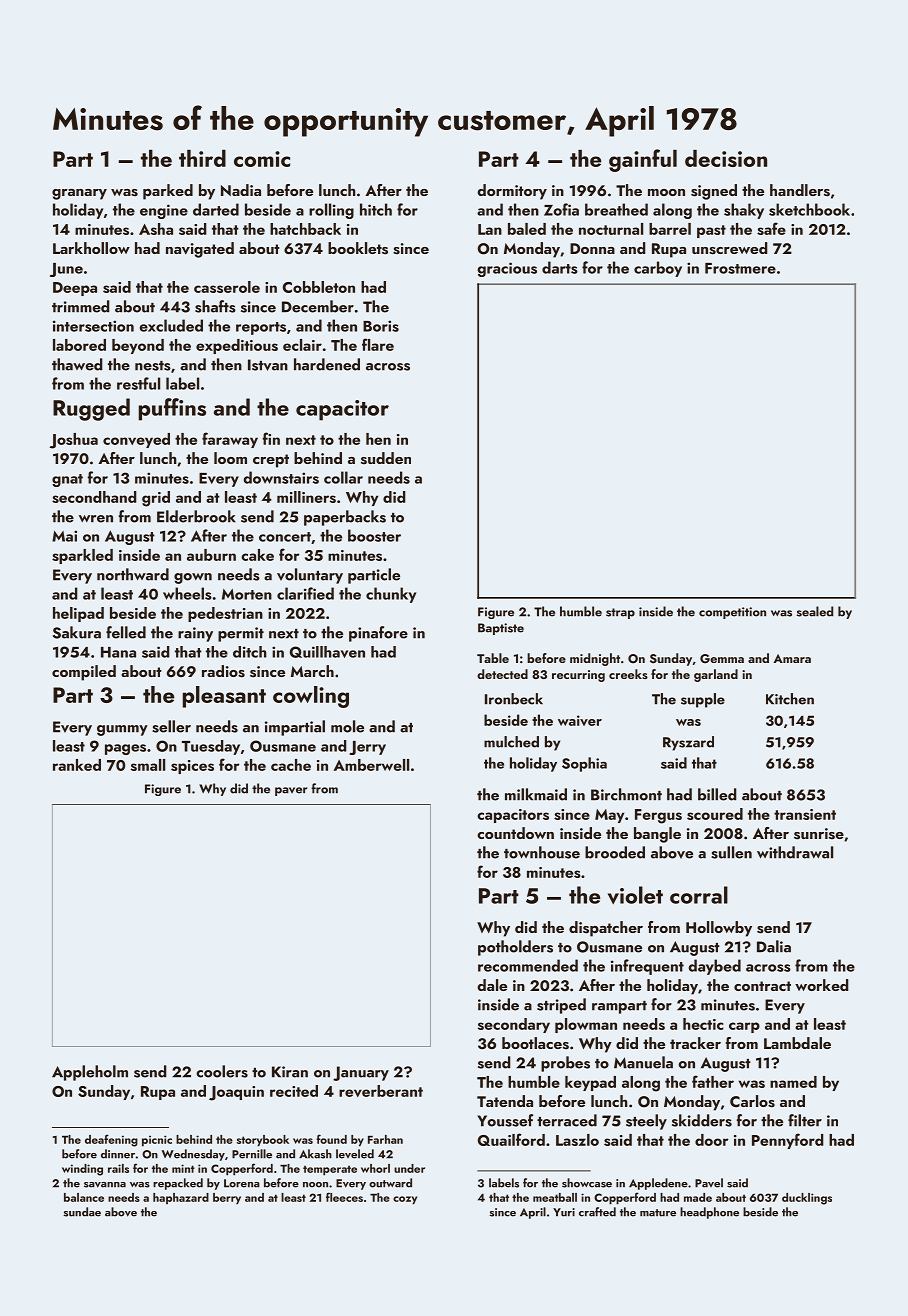 The height and width of the image is (1316, 908). Describe the element at coordinates (222, 1071) in the image. I see `coolers` at that location.
